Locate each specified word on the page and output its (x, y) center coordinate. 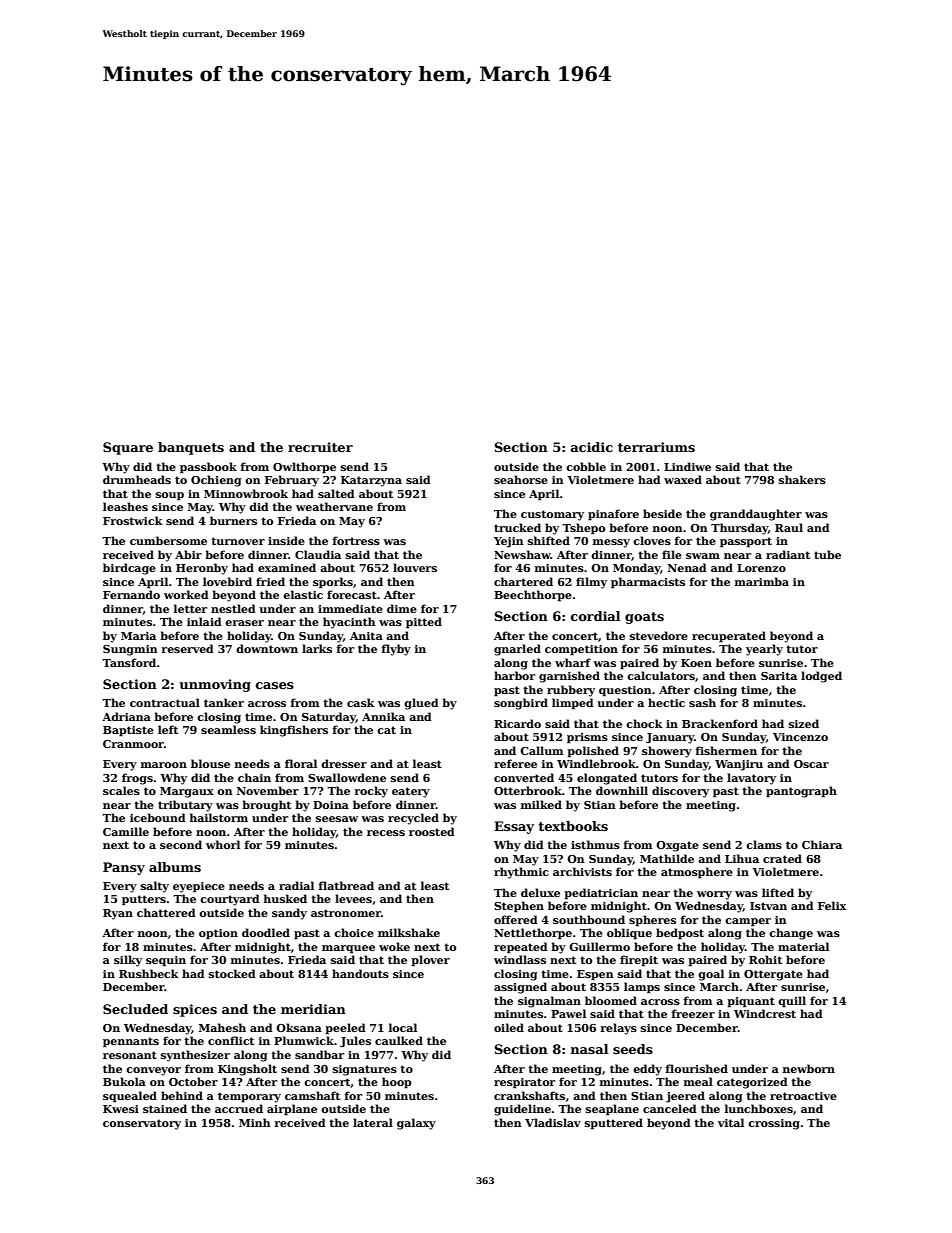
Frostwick (133, 520)
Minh (255, 1122)
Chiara (822, 844)
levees (353, 898)
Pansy (124, 868)
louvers (415, 567)
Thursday (739, 529)
